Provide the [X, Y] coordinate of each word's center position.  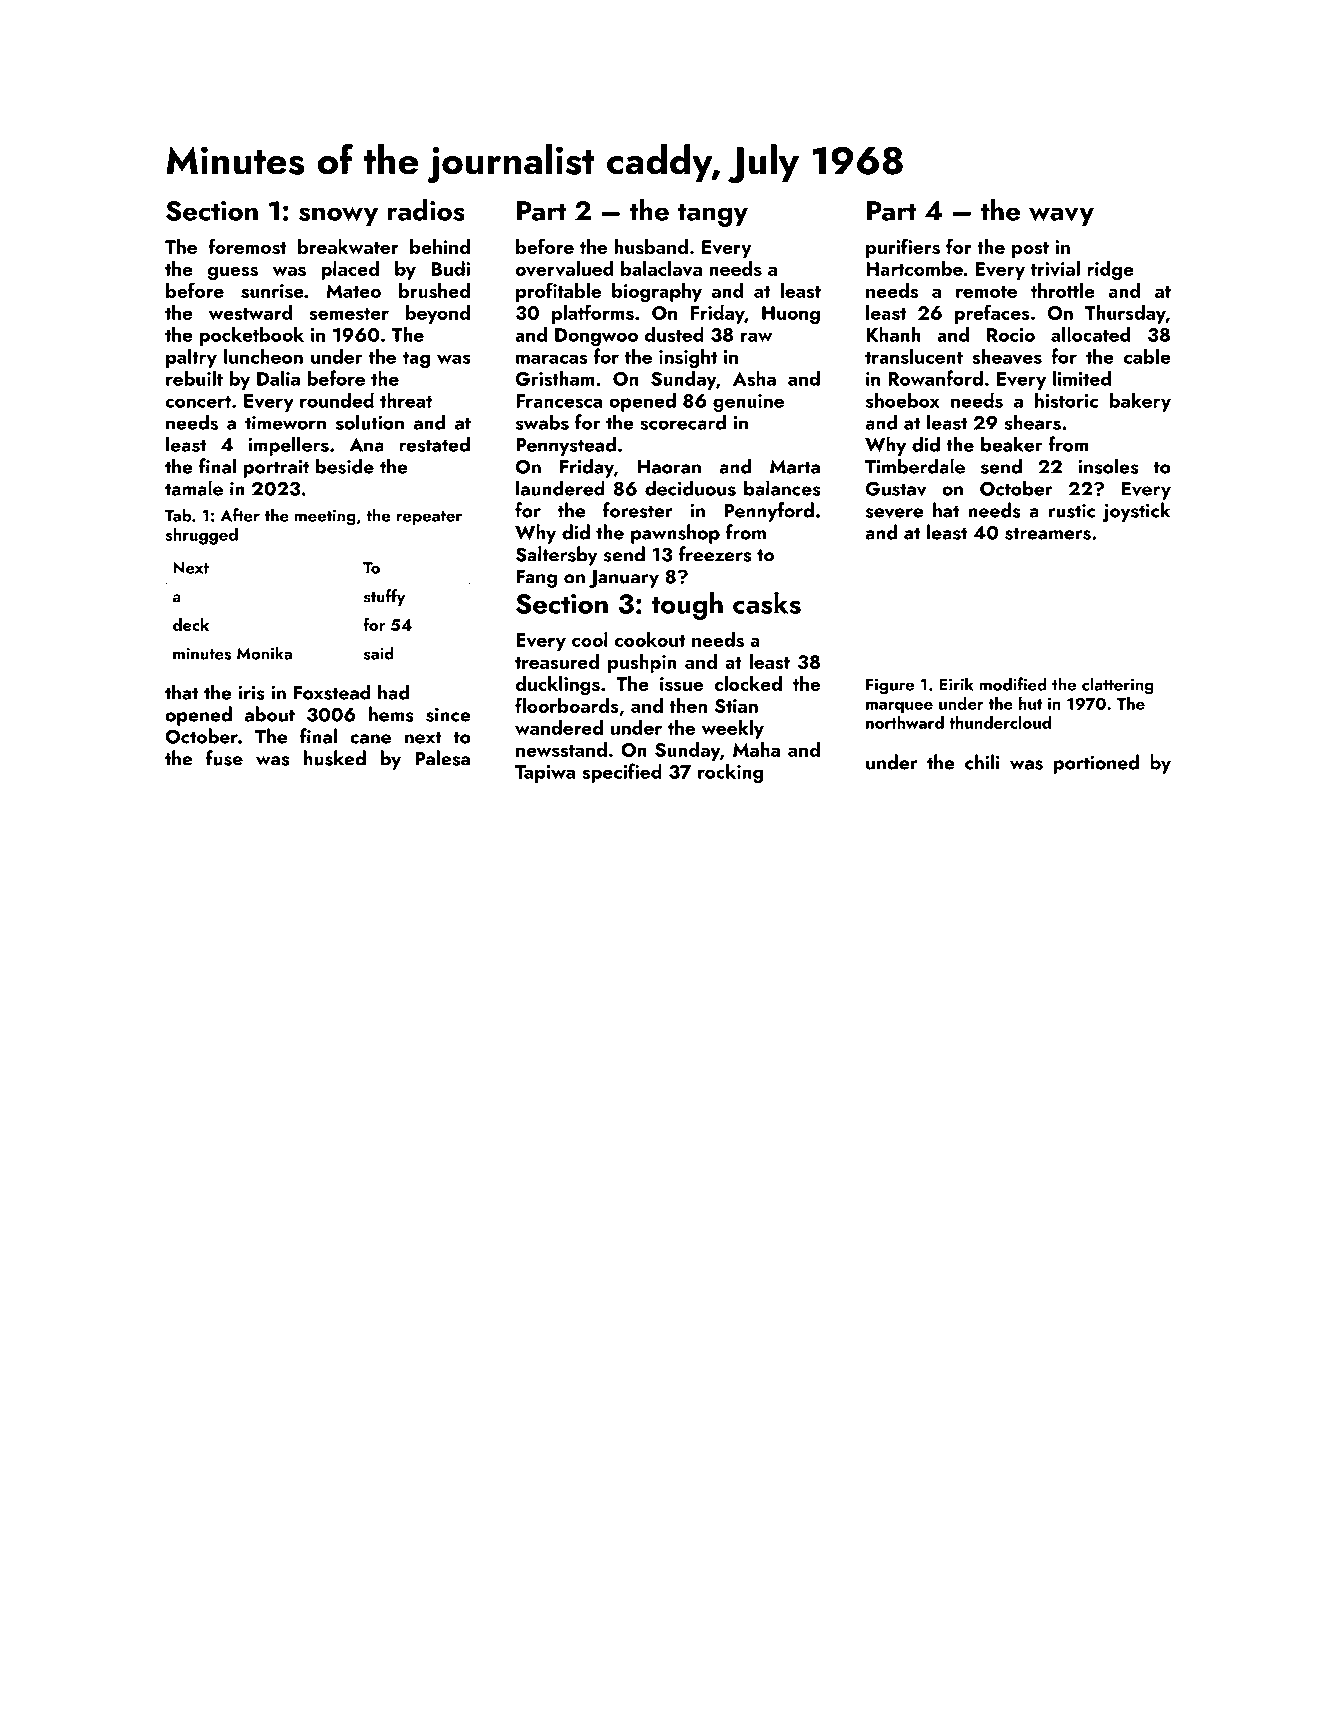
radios [426, 210]
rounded [337, 400]
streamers [1048, 533]
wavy [1061, 217]
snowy [338, 217]
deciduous [690, 488]
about [270, 714]
